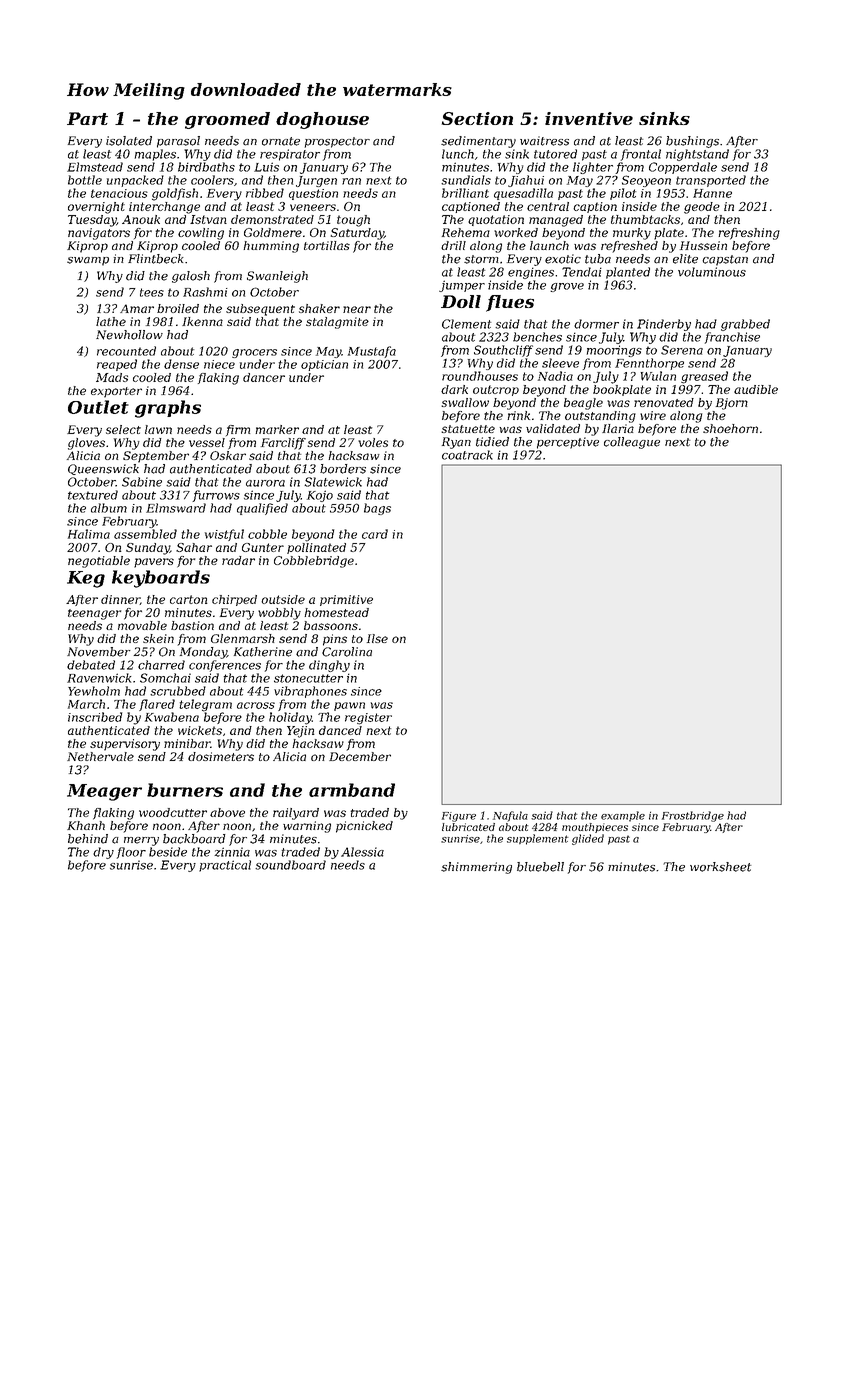  Describe the element at coordinates (693, 816) in the image. I see `Frostbridge` at that location.
